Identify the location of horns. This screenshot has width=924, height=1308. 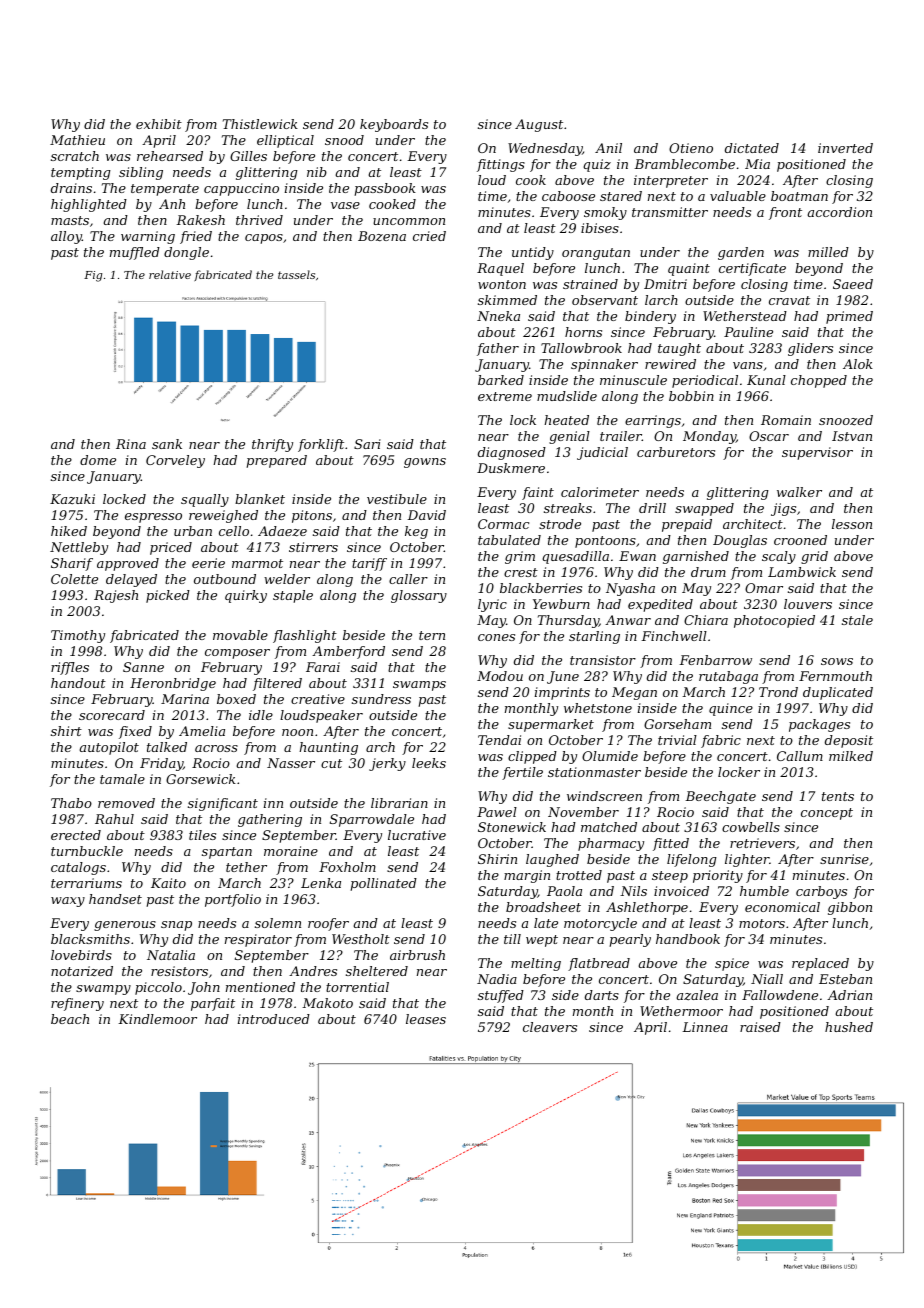
(583, 332).
